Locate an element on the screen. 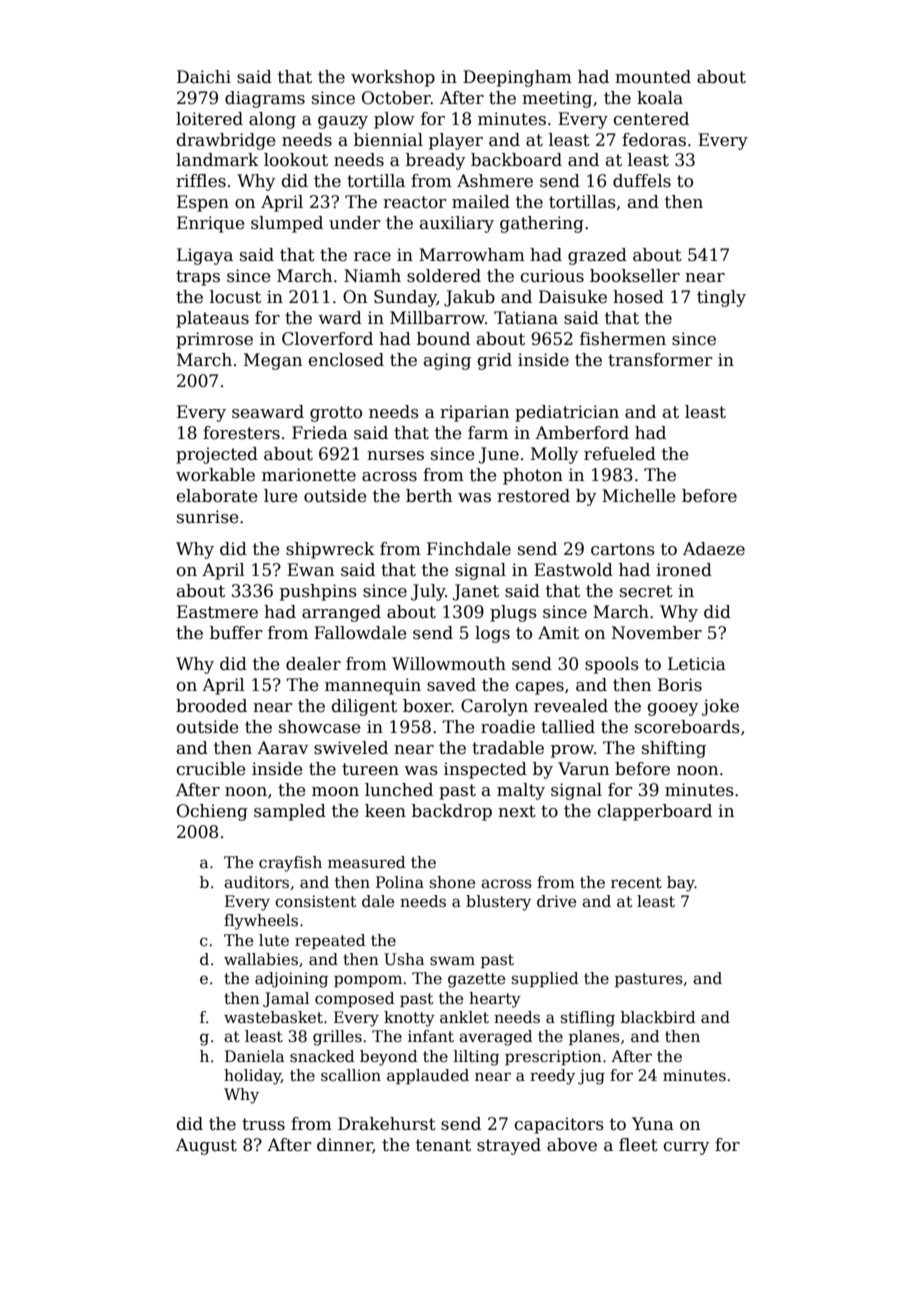 This screenshot has width=924, height=1311. slumped is located at coordinates (287, 224).
